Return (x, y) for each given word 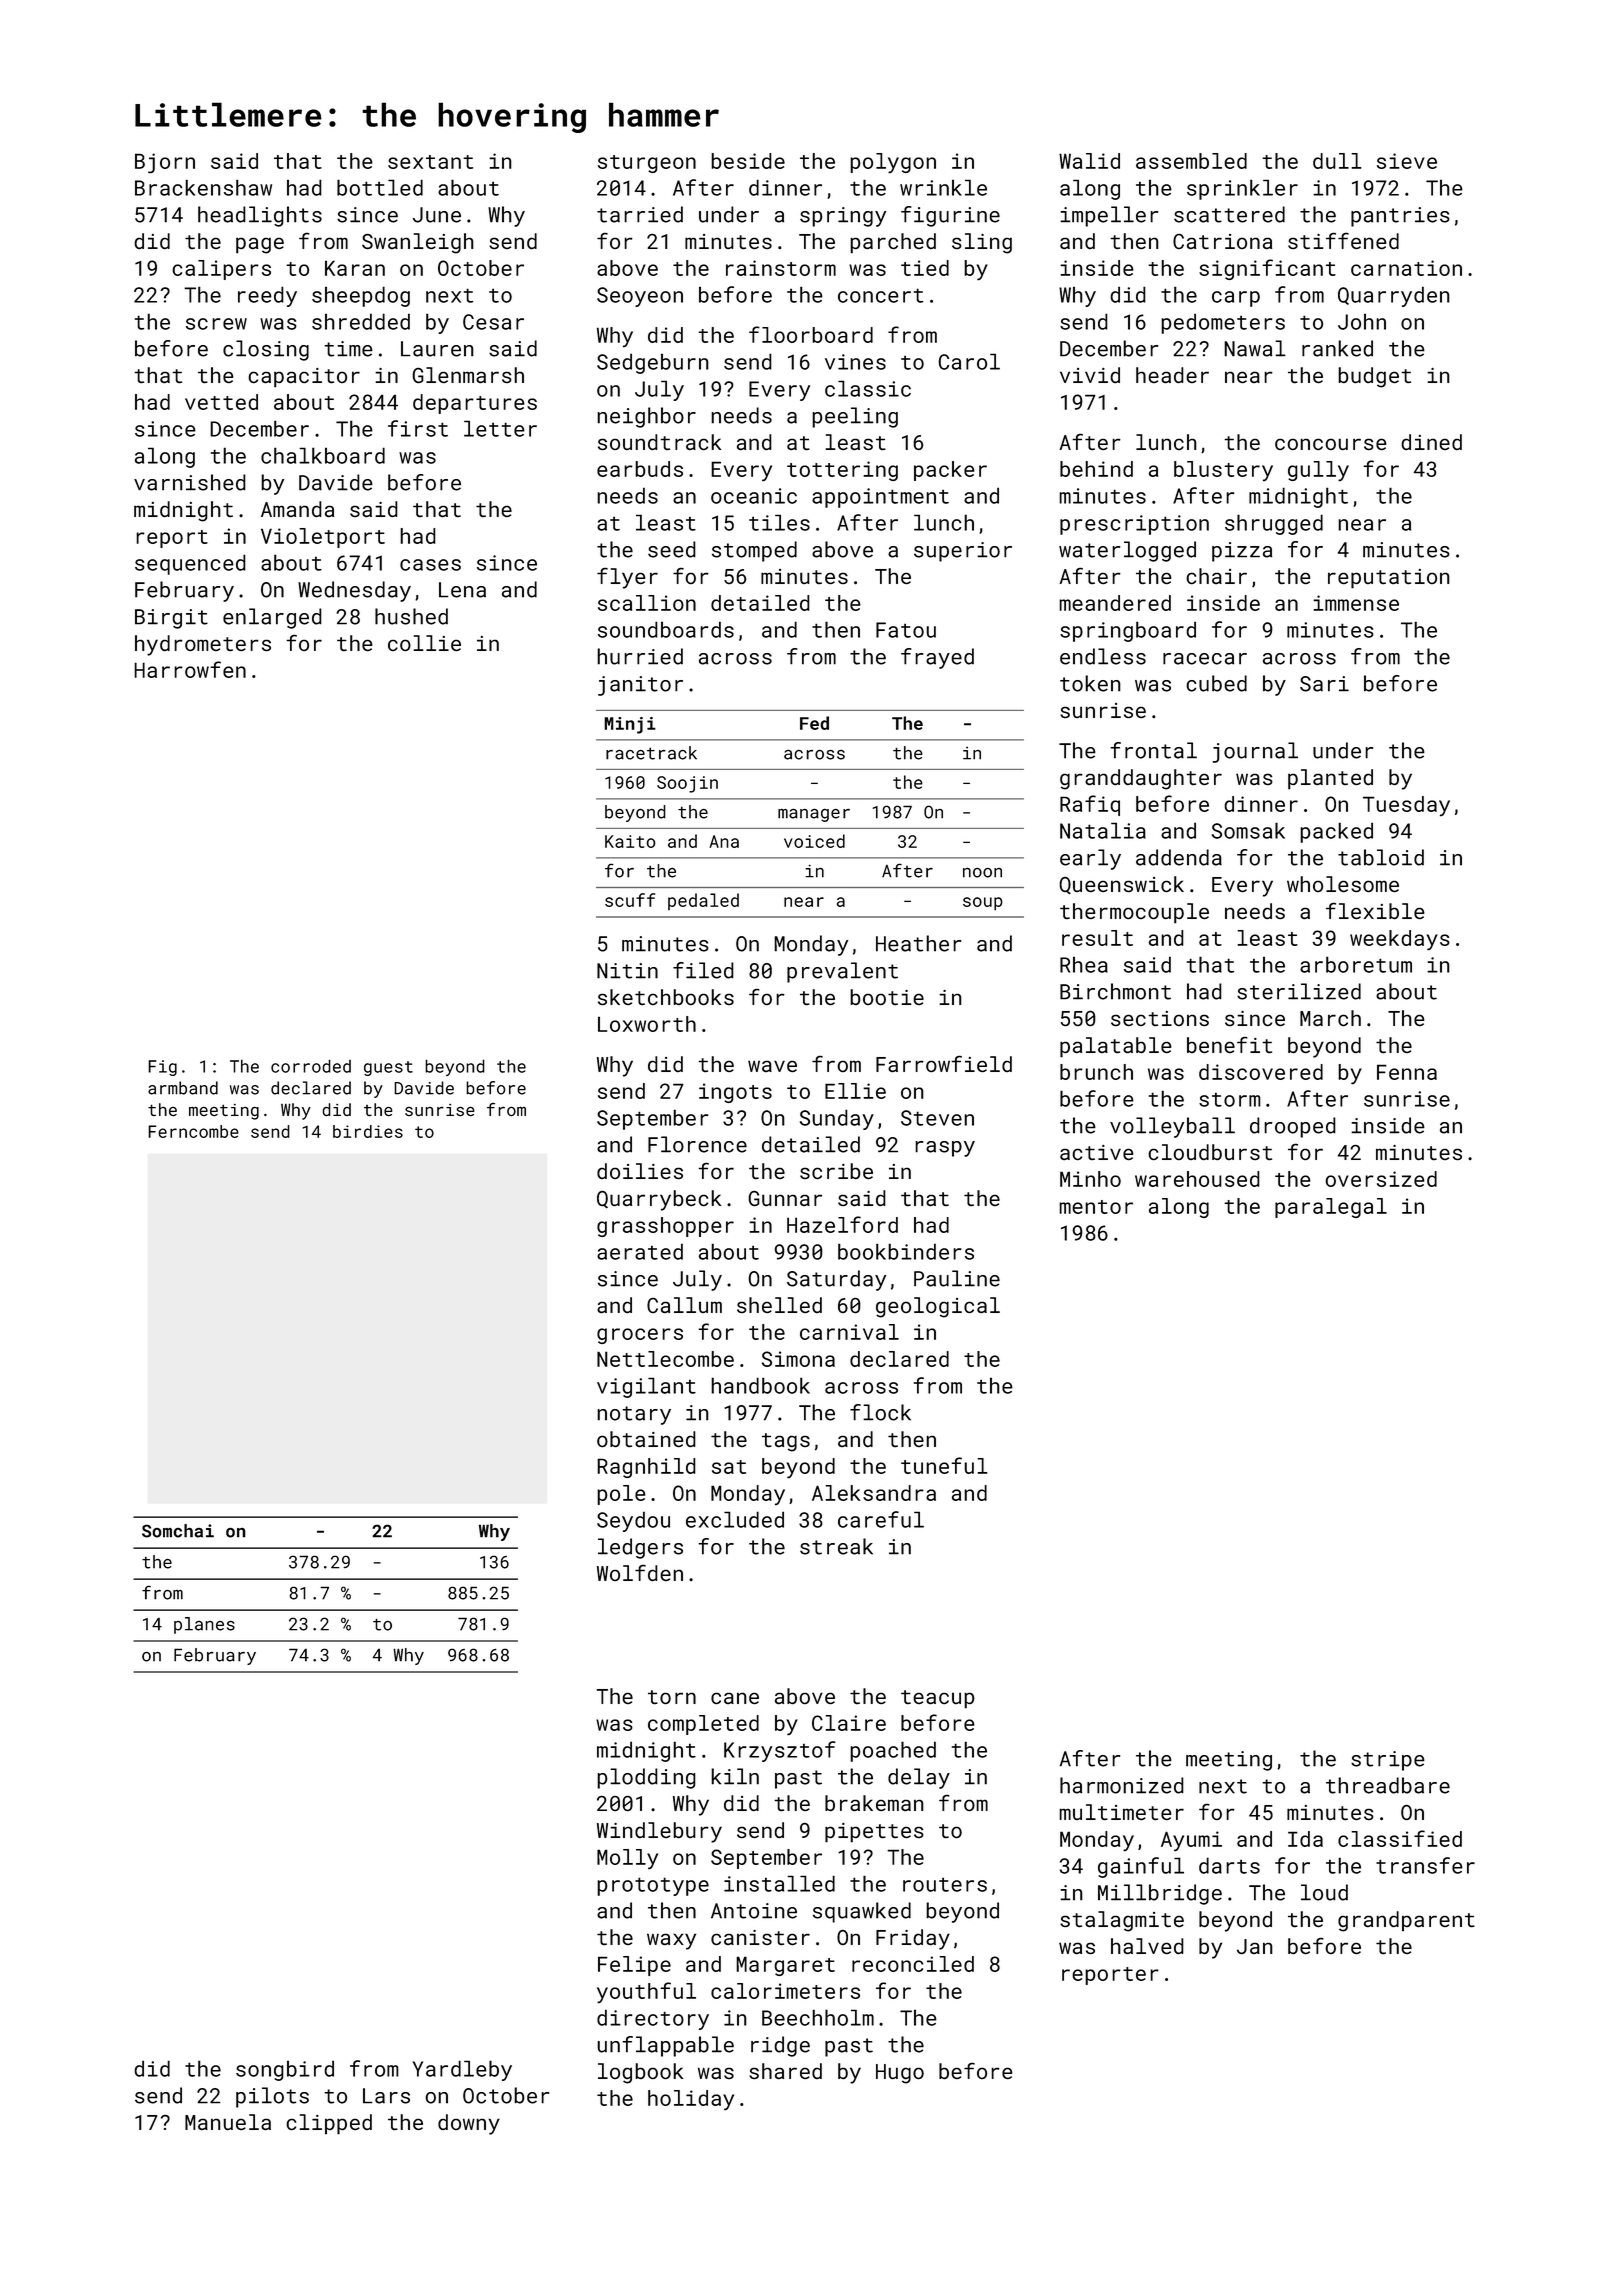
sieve (1407, 161)
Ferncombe (193, 1131)
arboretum (1356, 964)
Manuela (228, 2122)
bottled (380, 187)
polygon (893, 163)
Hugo (900, 2074)
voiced (814, 841)
